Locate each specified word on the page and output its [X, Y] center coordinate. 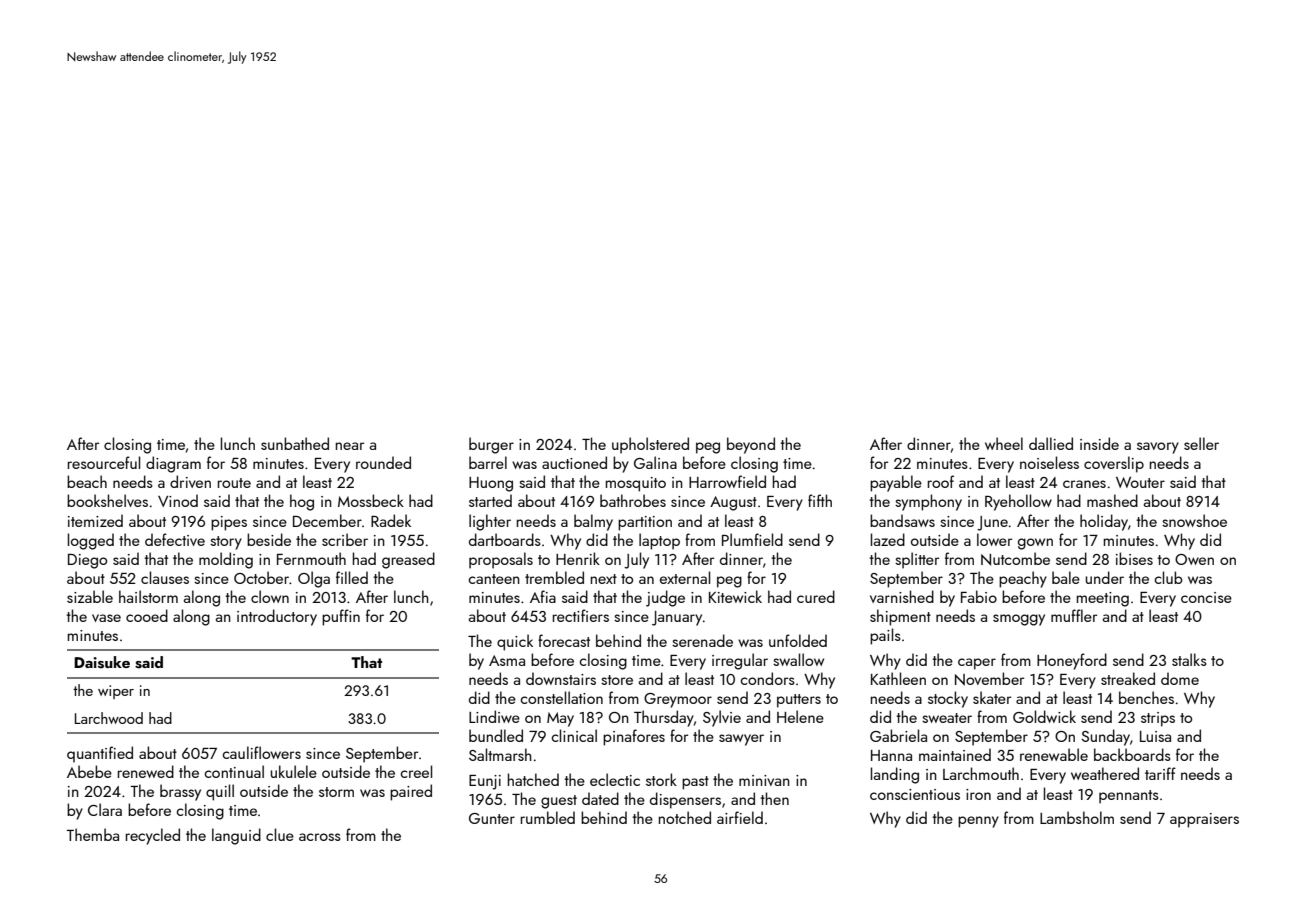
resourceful [104, 462]
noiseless [1049, 462]
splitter [917, 560]
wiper [116, 692]
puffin [341, 617]
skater [992, 697]
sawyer [741, 740]
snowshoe [1194, 520]
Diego [87, 561]
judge [665, 598]
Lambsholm [1077, 817]
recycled [153, 836]
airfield [740, 817]
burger [491, 445]
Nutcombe [1015, 559]
